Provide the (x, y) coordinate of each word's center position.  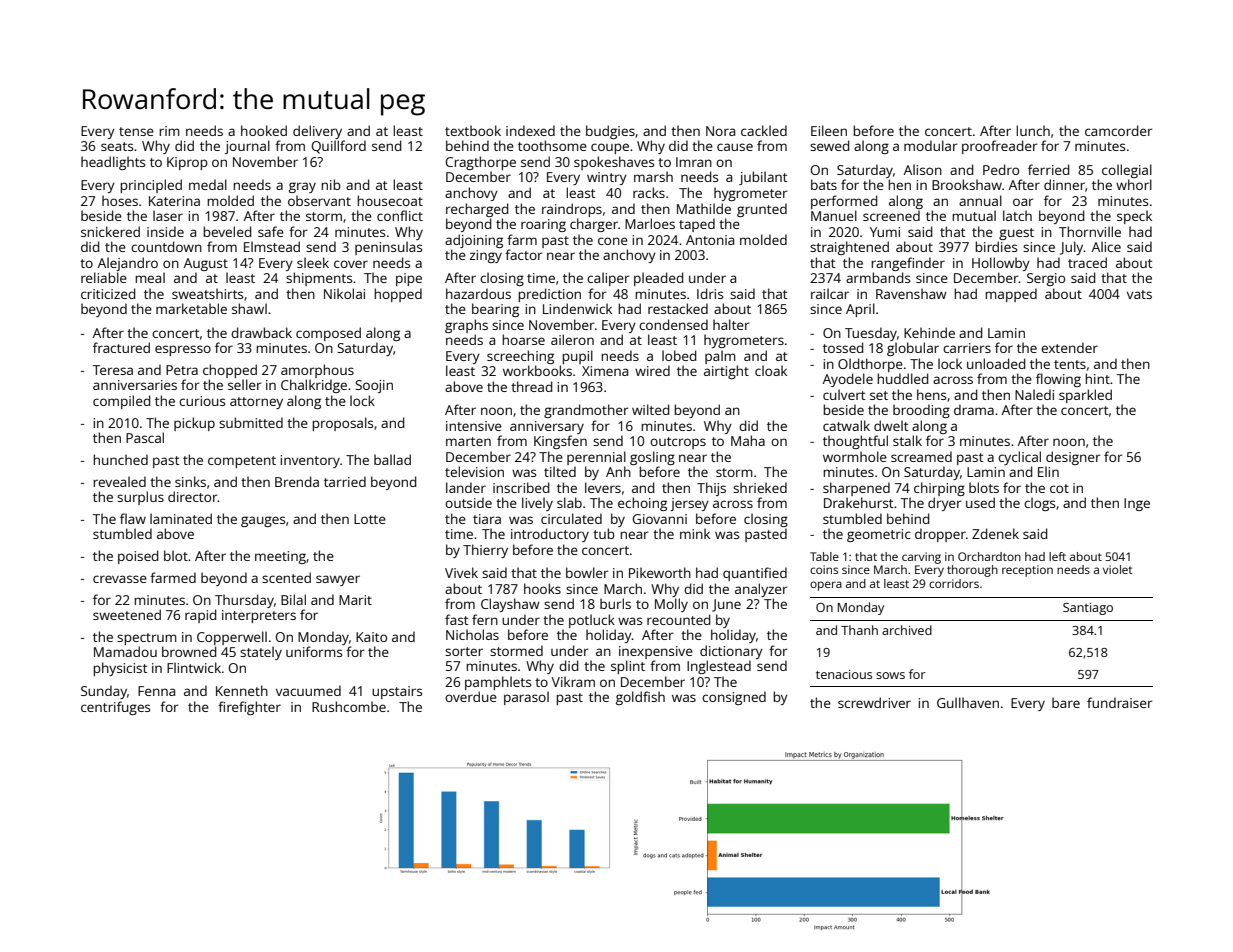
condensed (673, 324)
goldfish (640, 698)
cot (1059, 488)
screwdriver (874, 702)
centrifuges (115, 708)
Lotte (370, 519)
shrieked (760, 487)
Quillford (338, 147)
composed (328, 334)
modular (930, 145)
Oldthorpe (870, 365)
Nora (720, 131)
